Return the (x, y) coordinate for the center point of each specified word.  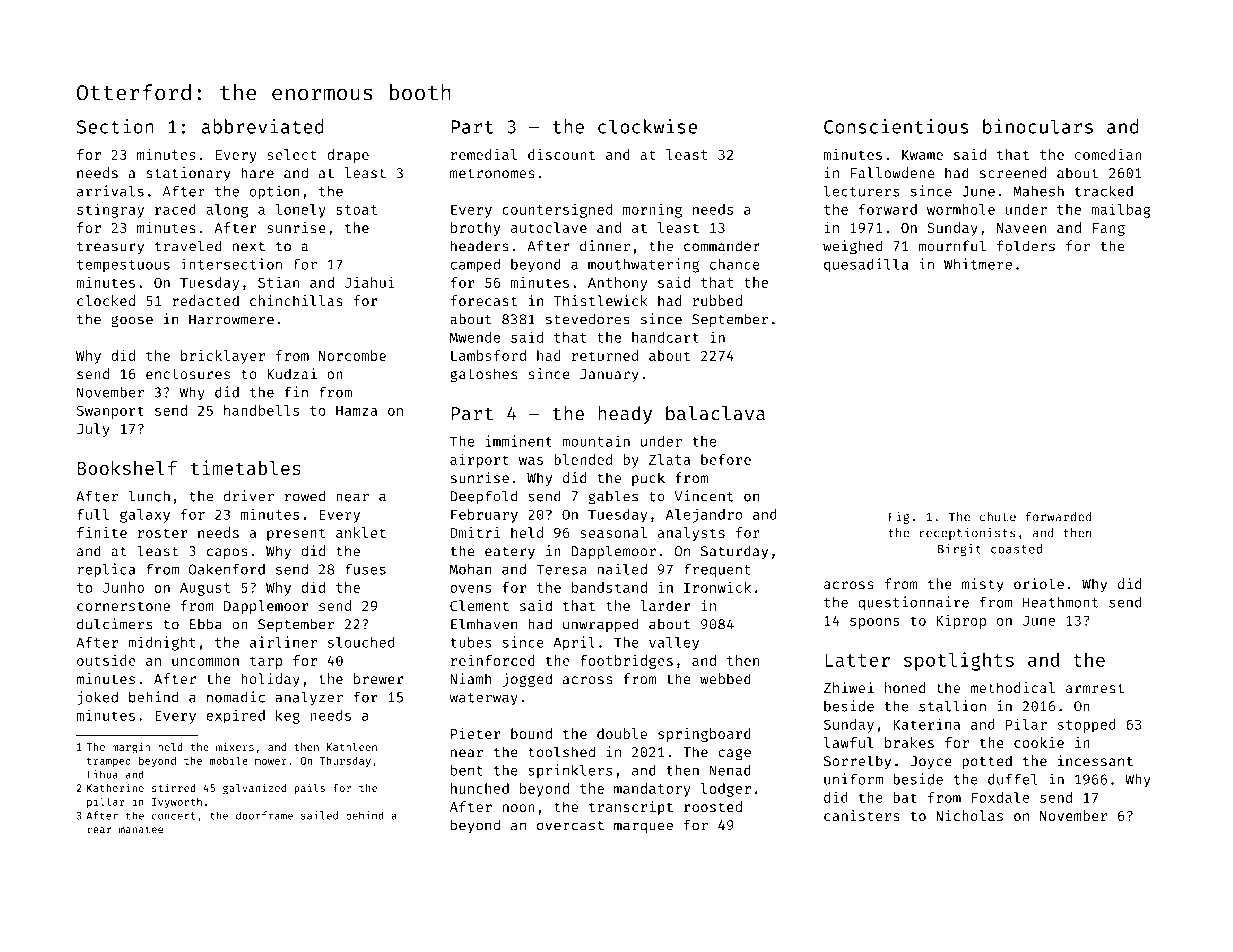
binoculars (1038, 126)
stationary (188, 174)
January (609, 375)
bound (531, 733)
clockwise (647, 126)
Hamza (356, 411)
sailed (319, 815)
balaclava (715, 413)
